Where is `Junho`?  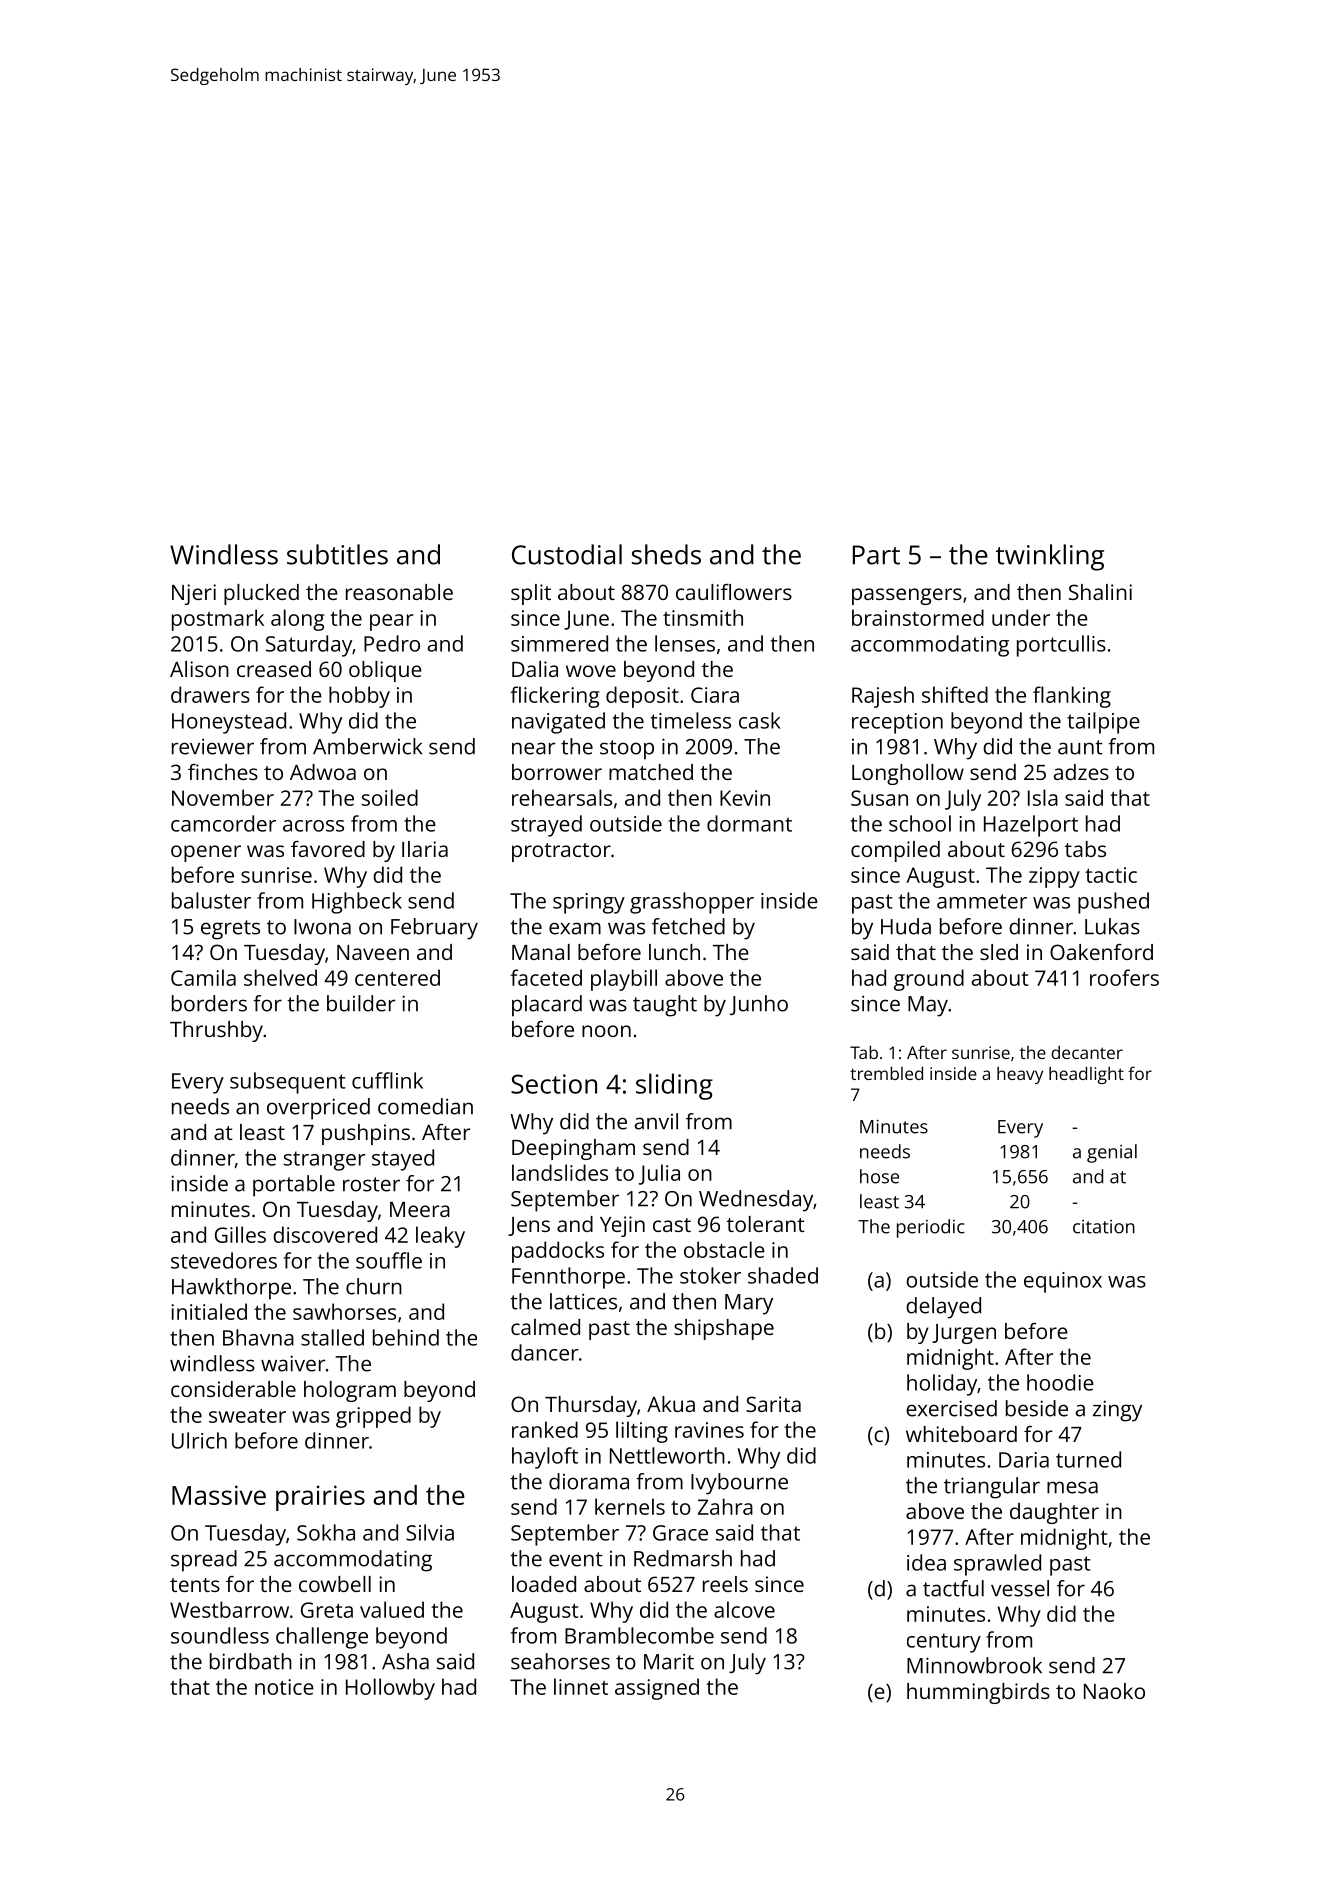
Junho is located at coordinates (759, 1005).
